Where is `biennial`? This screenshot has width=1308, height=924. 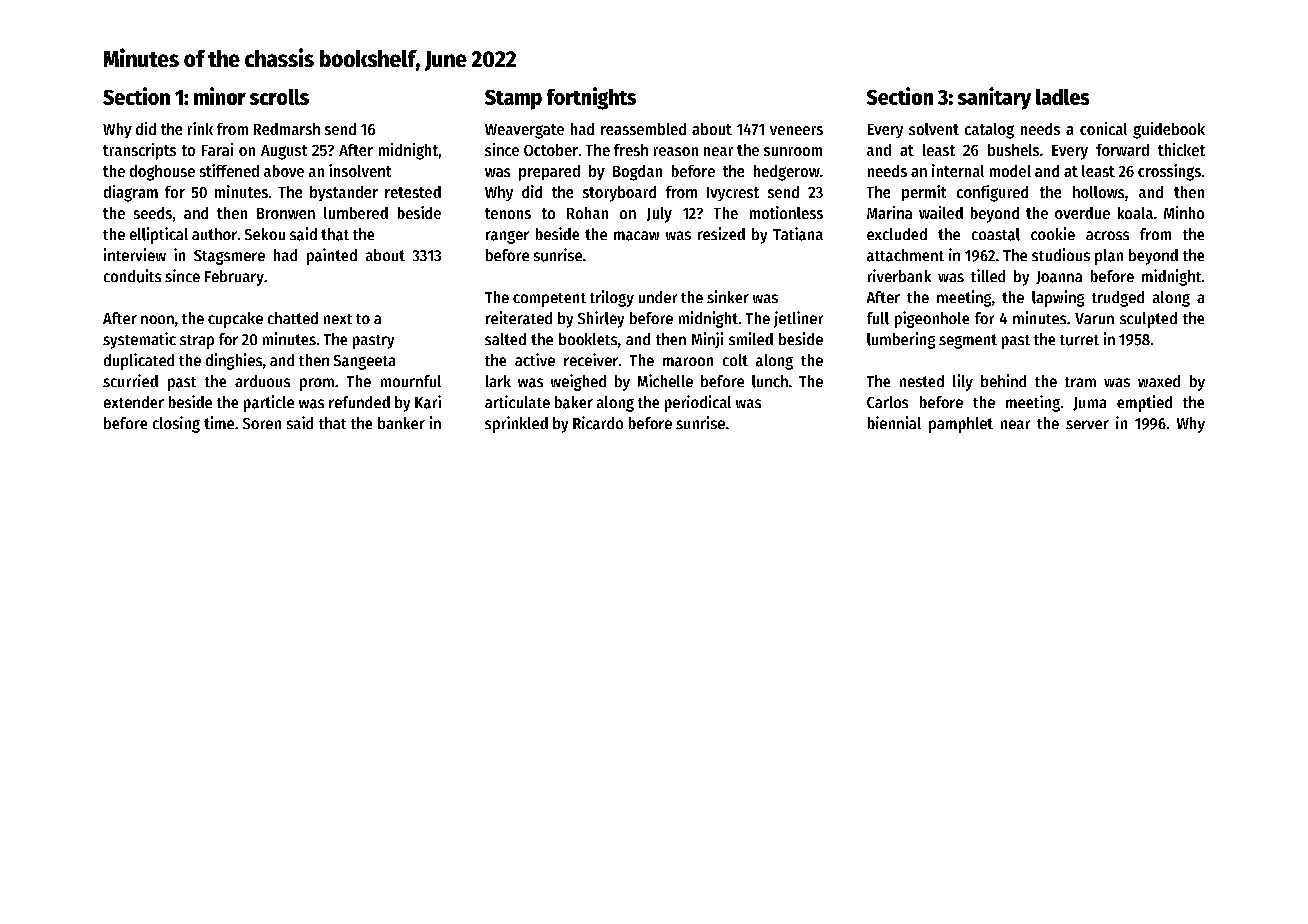
biennial is located at coordinates (894, 422).
